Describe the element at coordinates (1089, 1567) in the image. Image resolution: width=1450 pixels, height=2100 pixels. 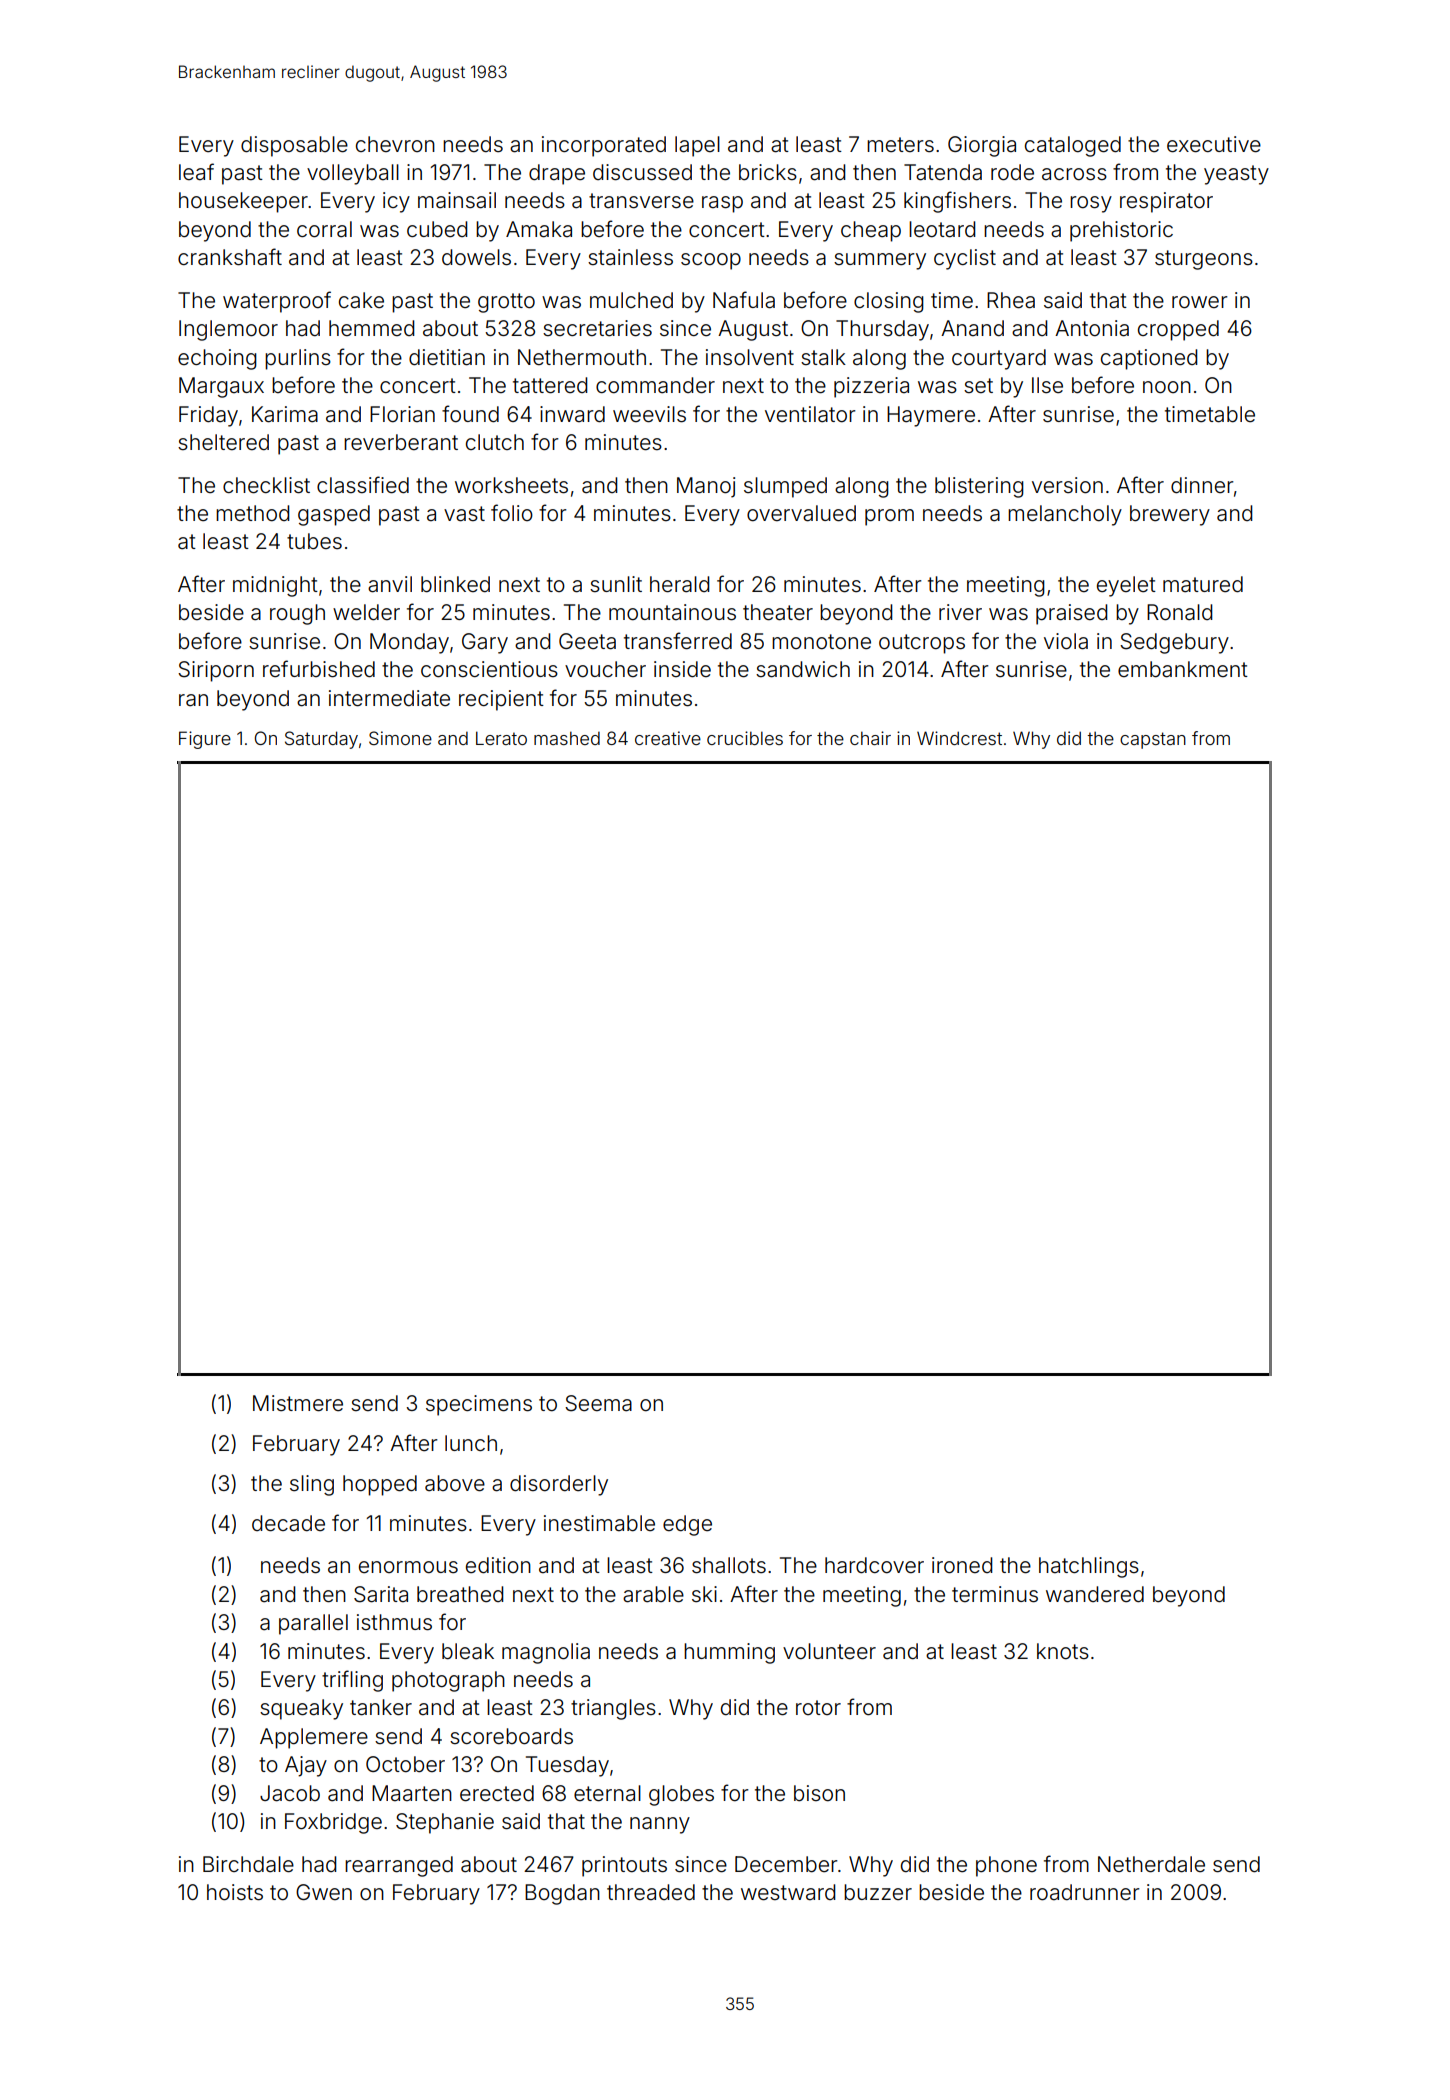
I see `hatchlings` at that location.
